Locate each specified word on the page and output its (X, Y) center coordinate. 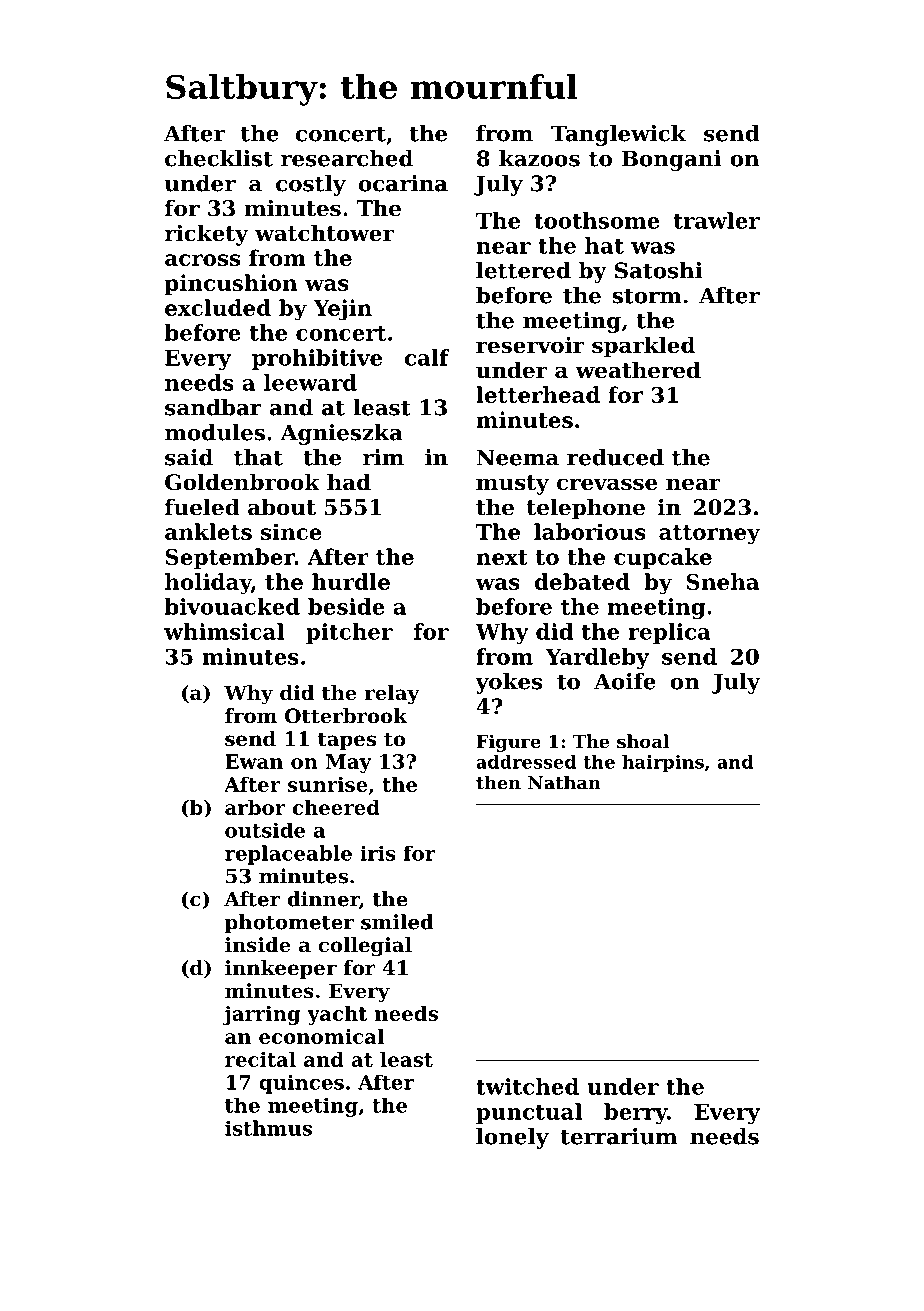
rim (383, 457)
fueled (202, 507)
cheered (336, 807)
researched (347, 158)
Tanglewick (618, 135)
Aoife (625, 681)
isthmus (268, 1128)
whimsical (224, 631)
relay (392, 695)
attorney (709, 535)
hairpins (663, 763)
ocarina (403, 183)
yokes (508, 683)
